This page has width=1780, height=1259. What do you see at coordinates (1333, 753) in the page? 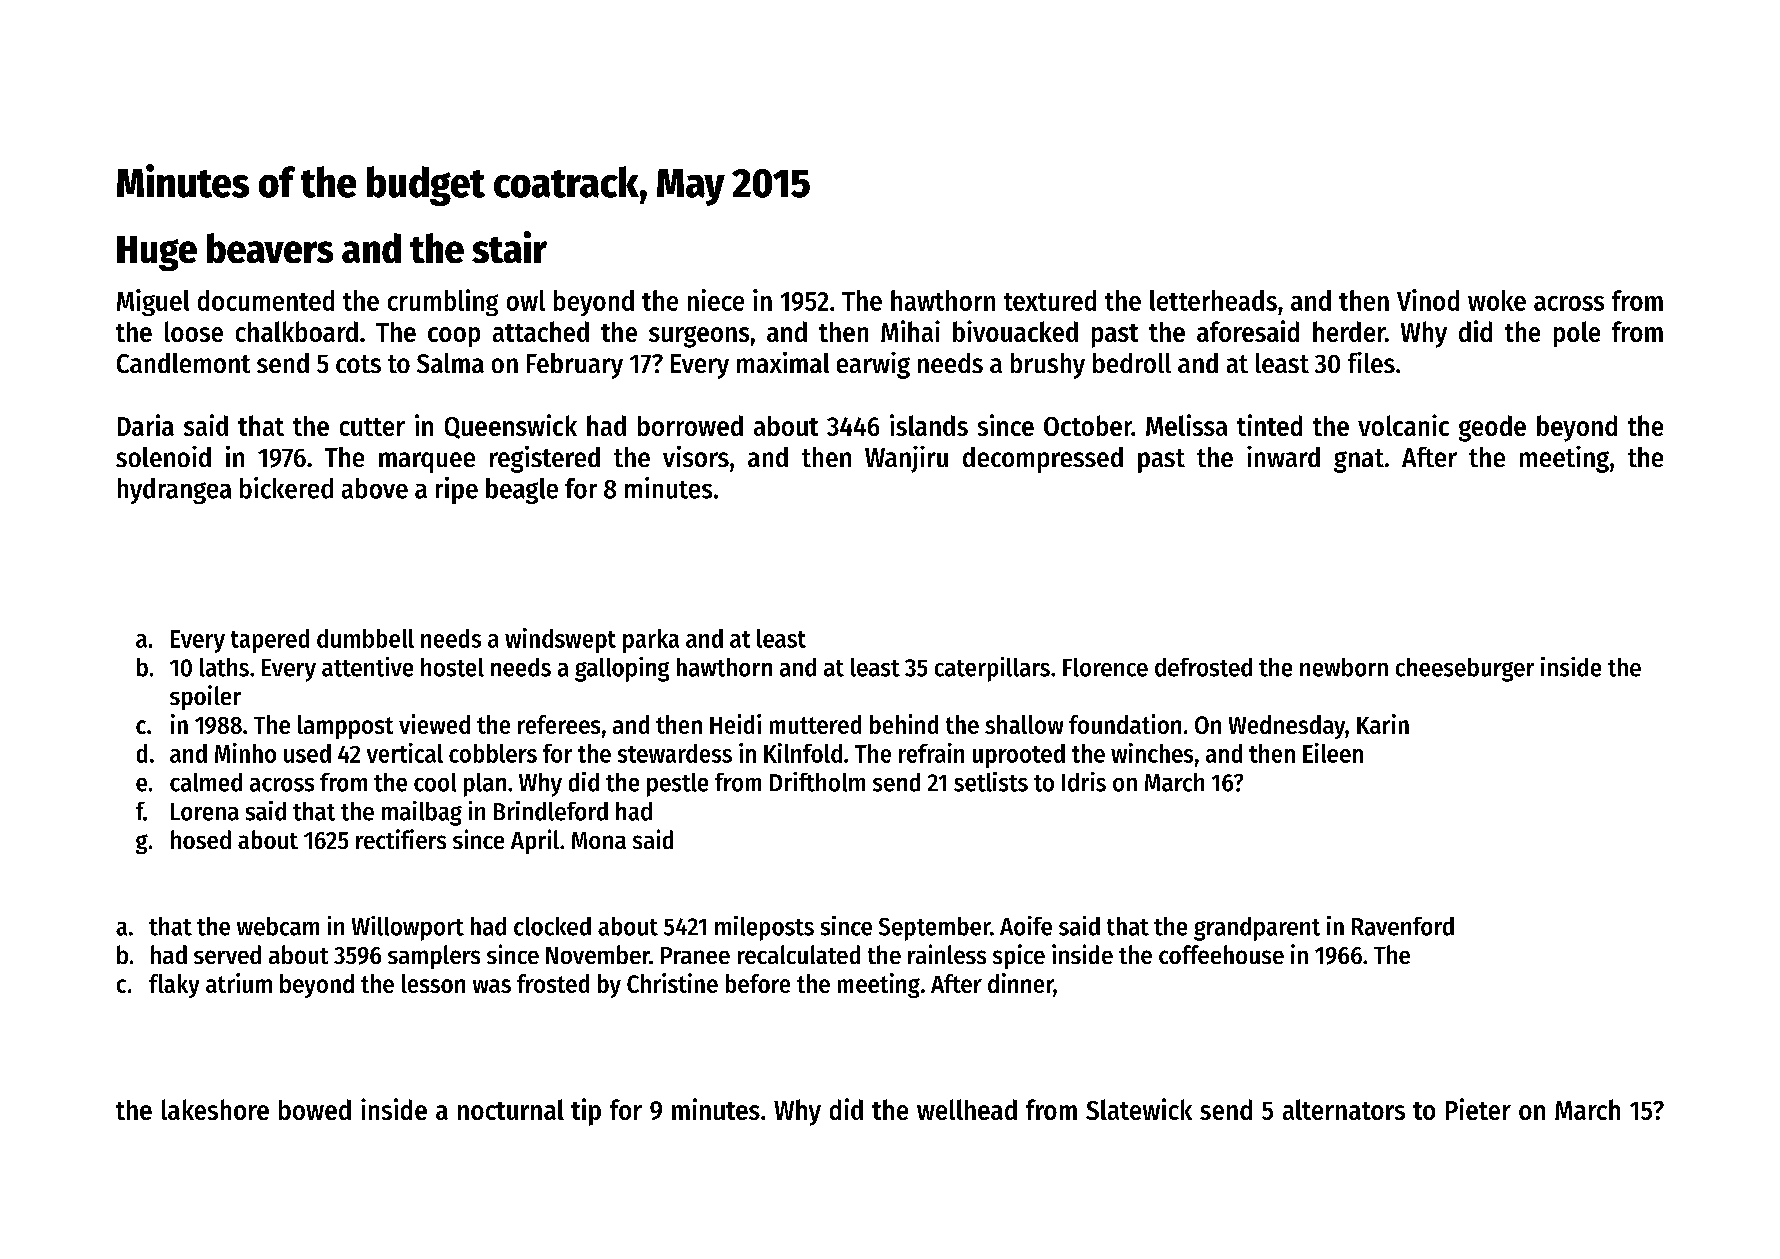
I see `Eileen` at bounding box center [1333, 753].
